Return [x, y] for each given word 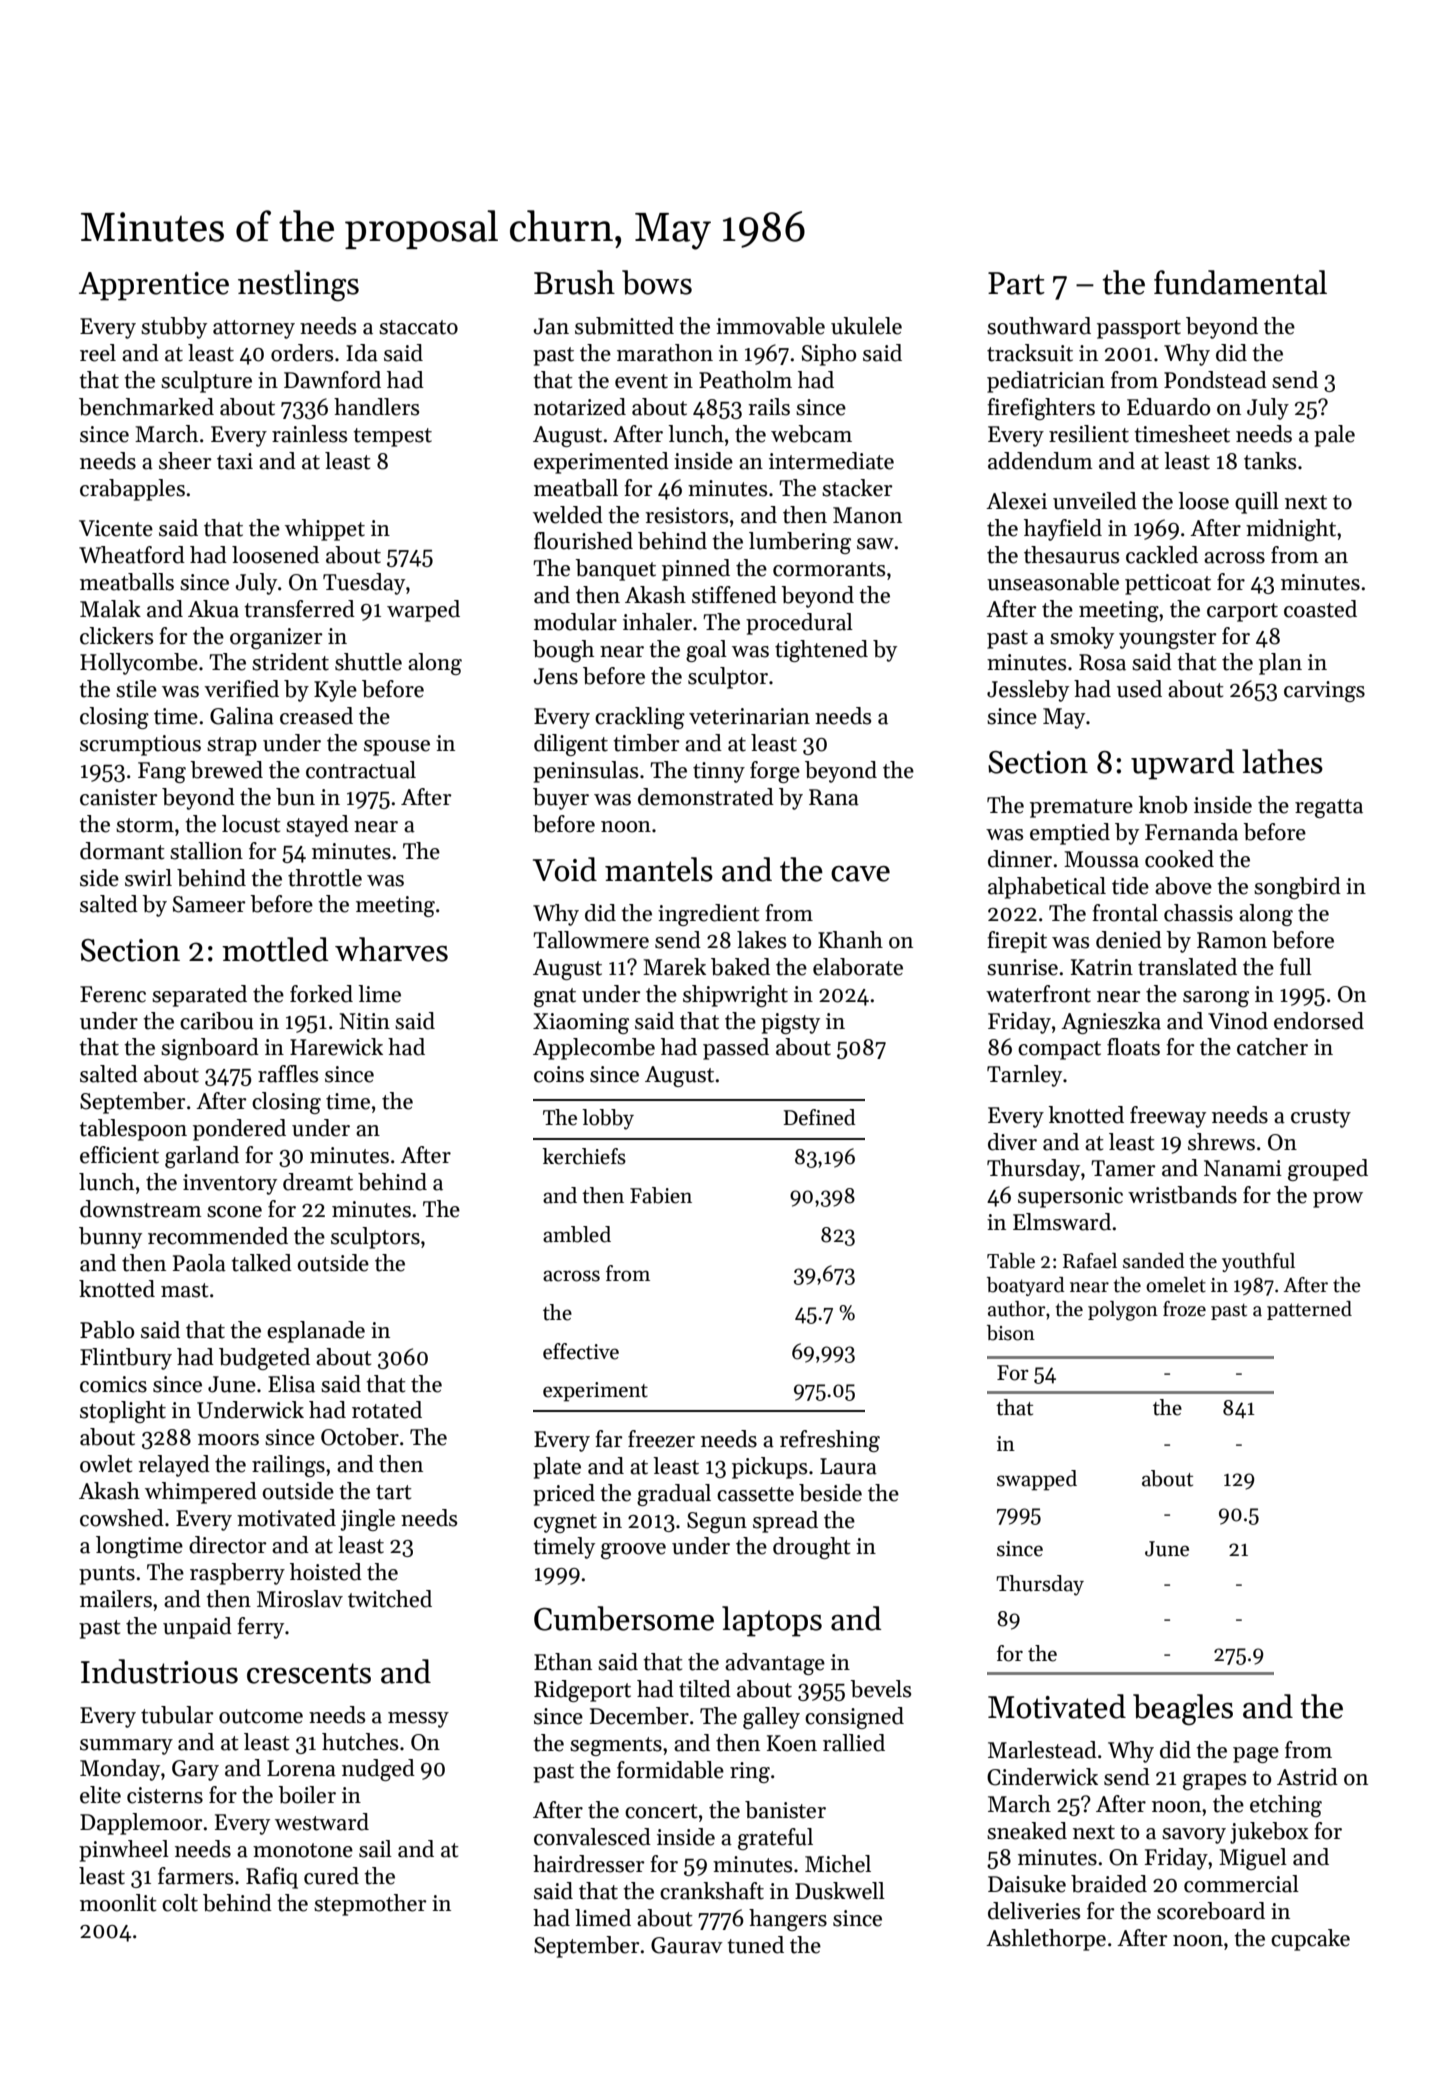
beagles [1183, 1709]
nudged [378, 1770]
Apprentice [154, 286]
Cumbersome [624, 1618]
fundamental [1240, 282]
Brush [574, 282]
